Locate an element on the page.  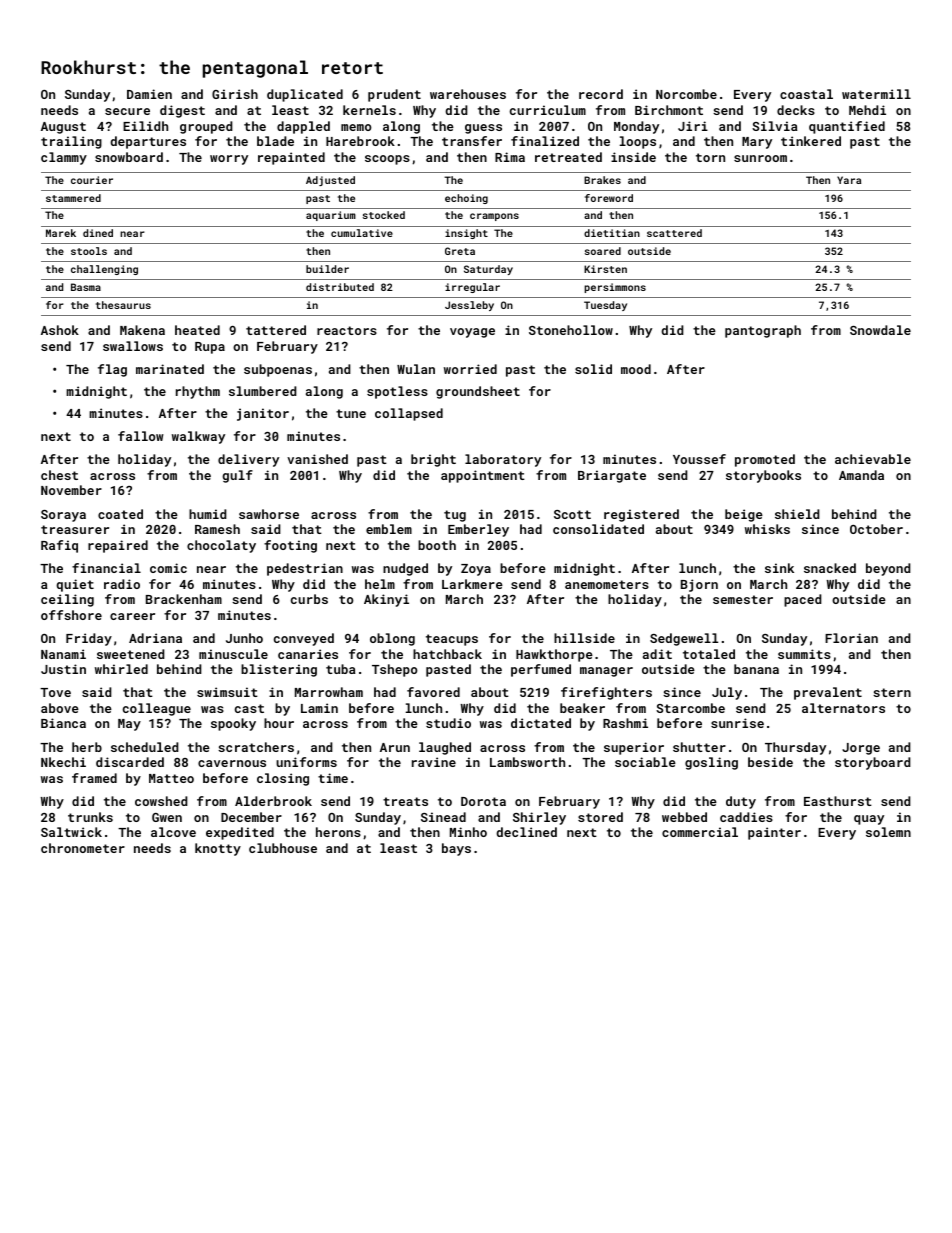
semester is located at coordinates (743, 599).
